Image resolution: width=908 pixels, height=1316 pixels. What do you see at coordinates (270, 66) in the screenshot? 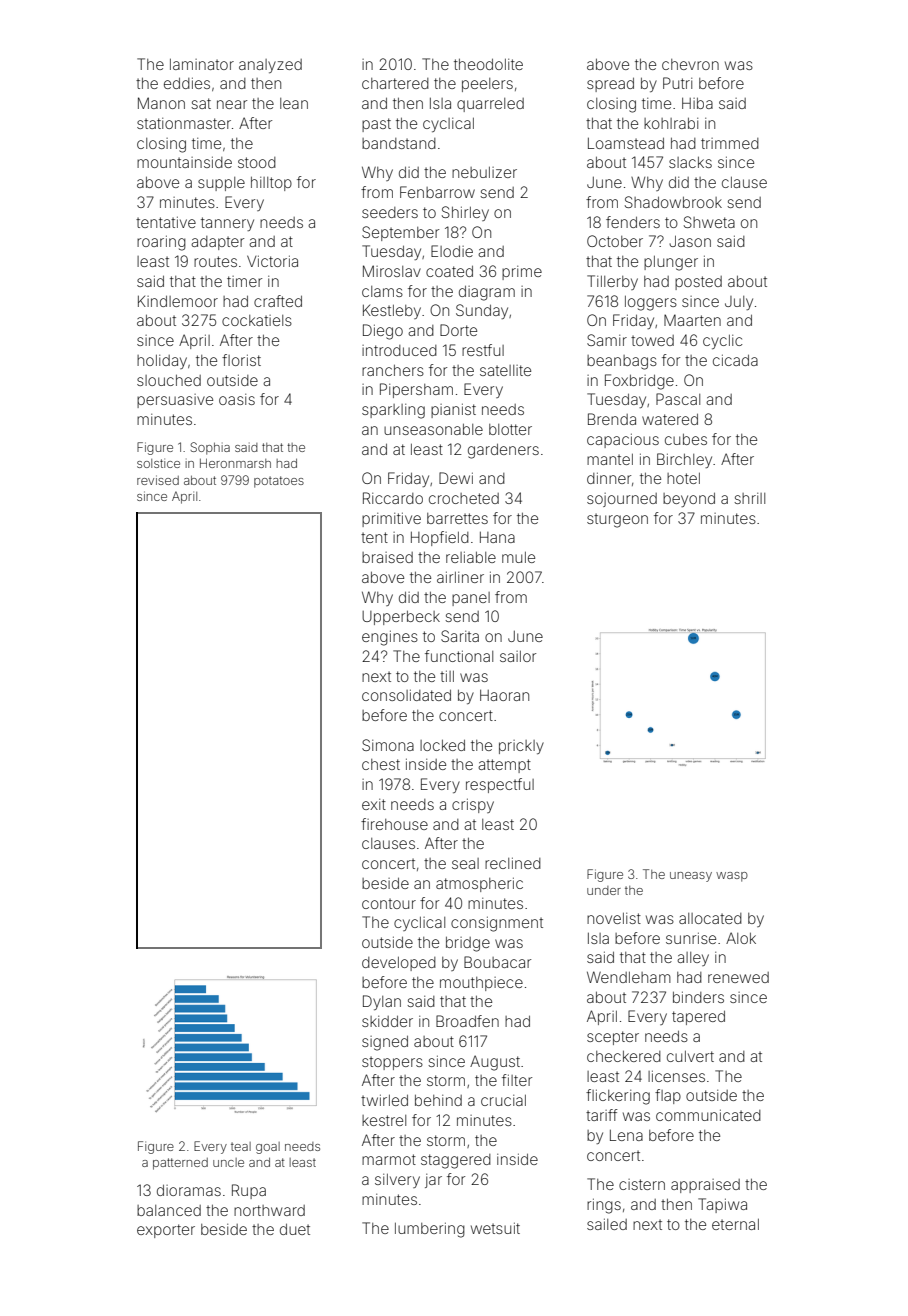
I see `analyzed` at bounding box center [270, 66].
